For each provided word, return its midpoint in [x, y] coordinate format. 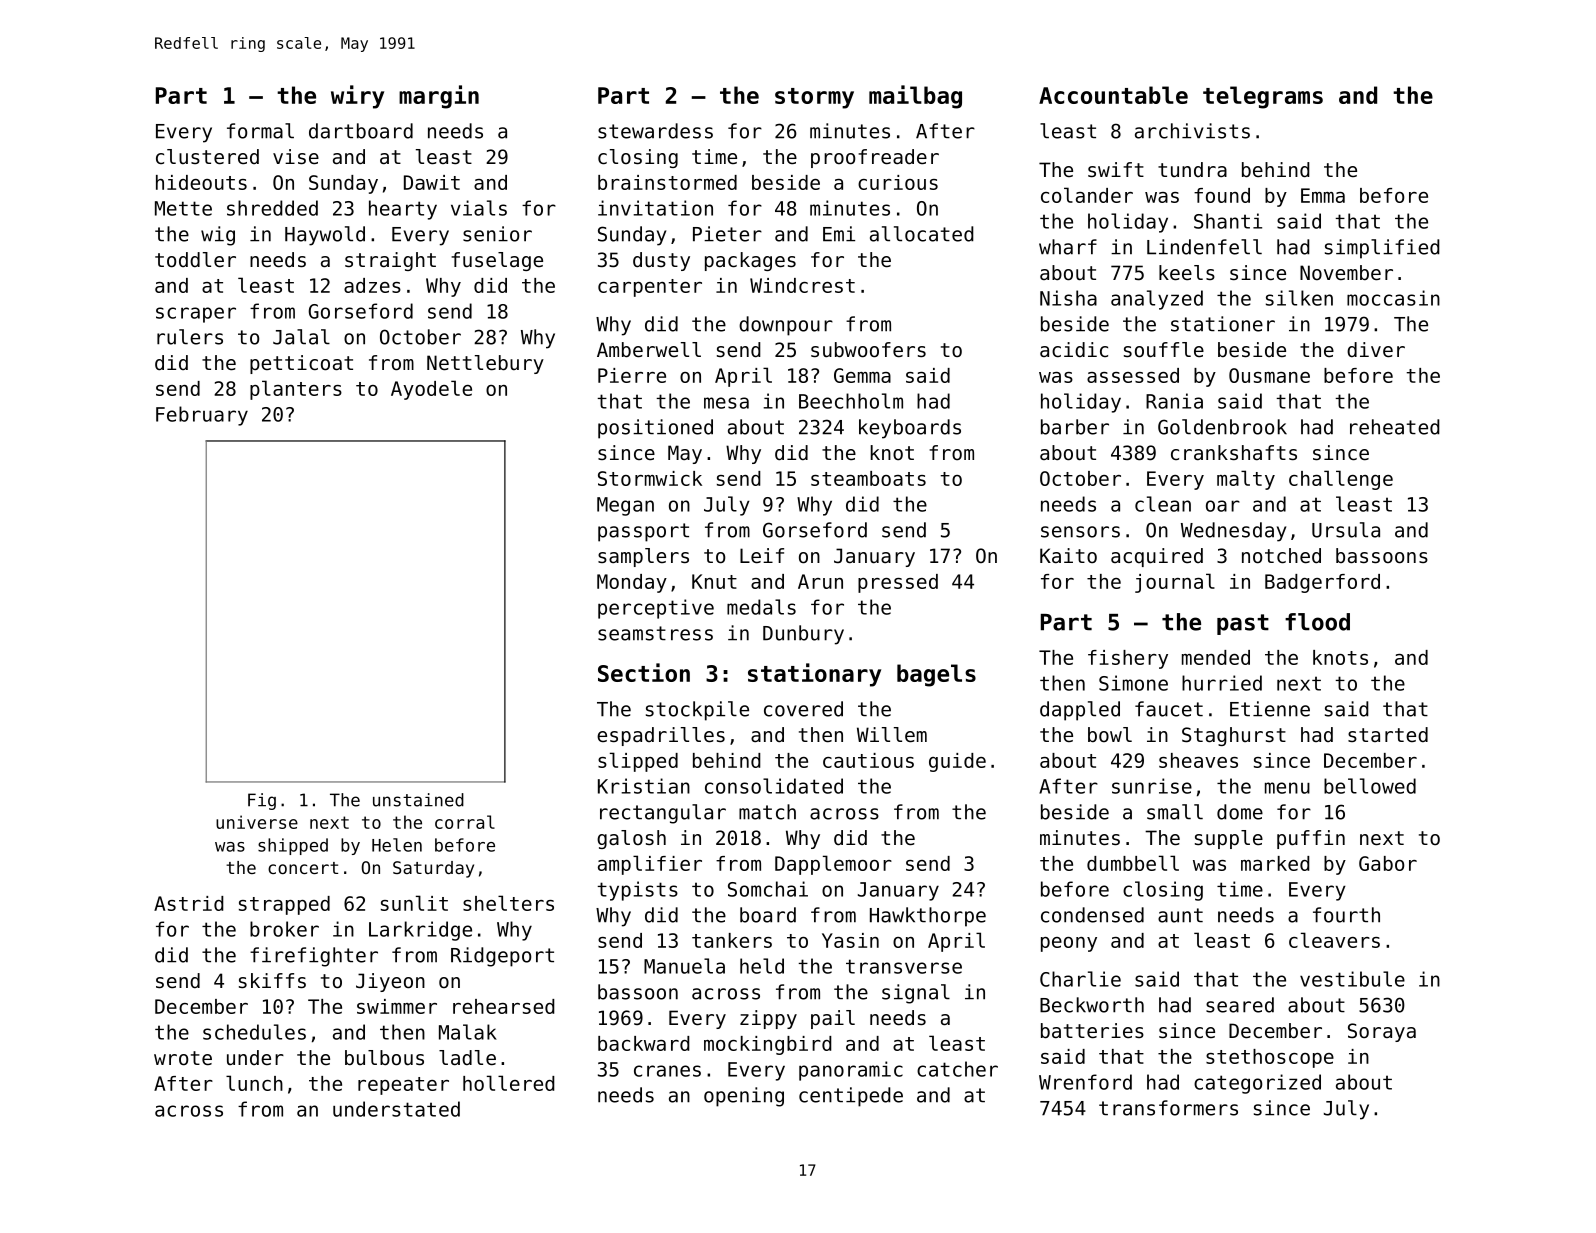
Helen [397, 845]
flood [1317, 622]
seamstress [655, 633]
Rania [1174, 401]
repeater [403, 1086]
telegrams [1263, 97]
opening [744, 1097]
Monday [632, 583]
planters [296, 390]
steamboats [868, 478]
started [1388, 734]
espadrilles [661, 736]
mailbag [915, 97]
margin [439, 97]
